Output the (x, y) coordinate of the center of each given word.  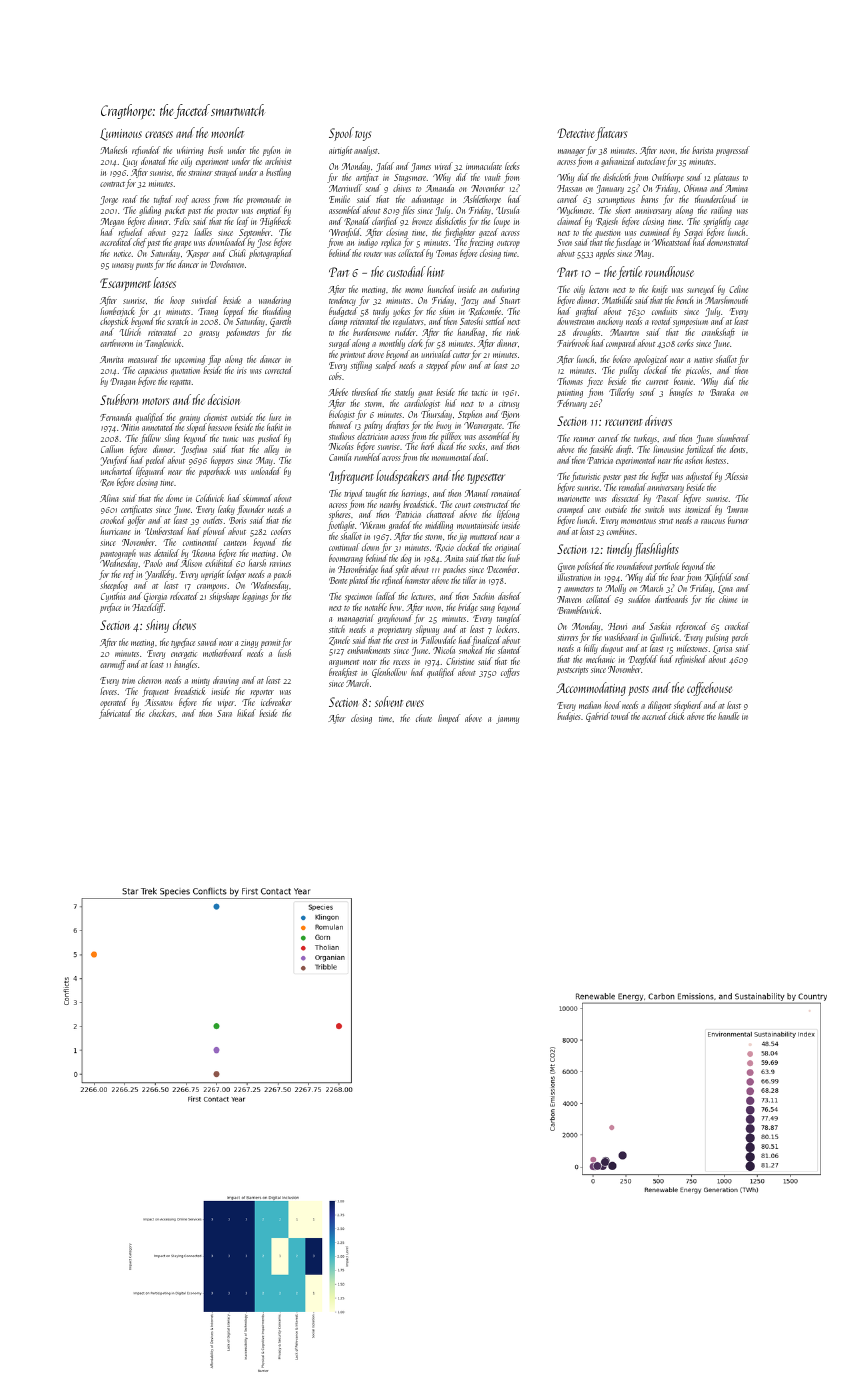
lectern (598, 289)
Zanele (339, 641)
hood (612, 705)
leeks (512, 166)
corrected (279, 370)
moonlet (227, 132)
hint (435, 271)
